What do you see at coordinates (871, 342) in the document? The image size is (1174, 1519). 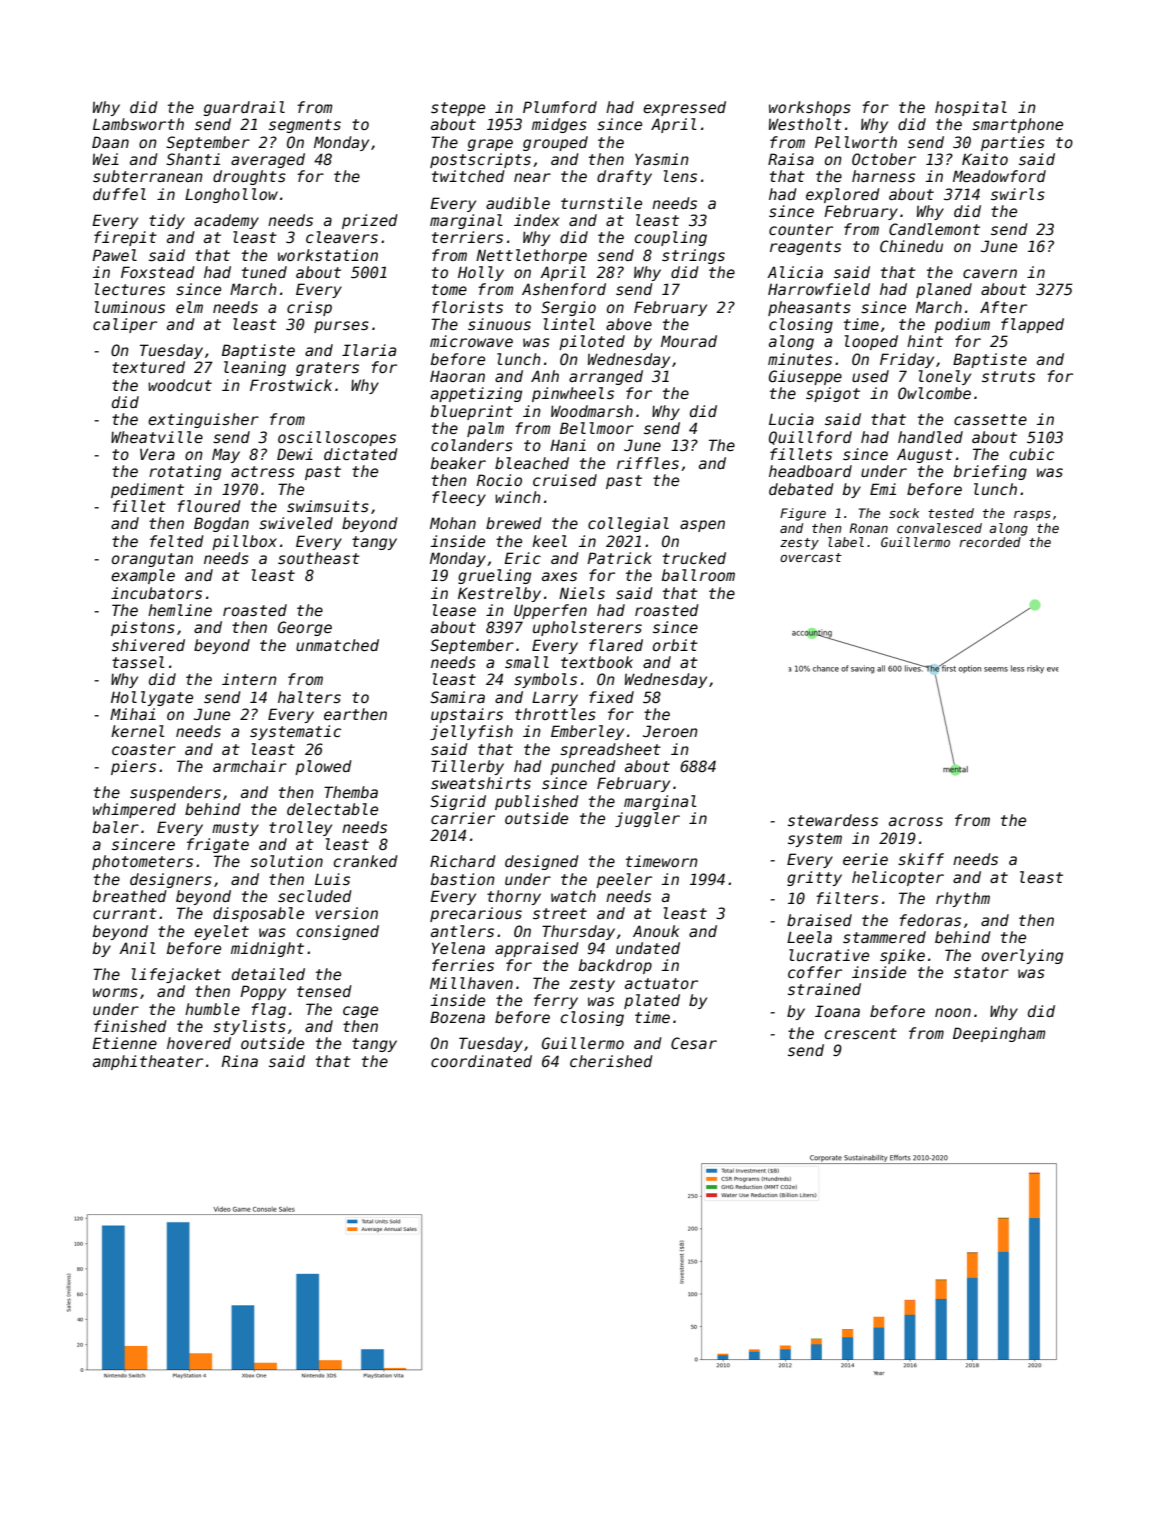 I see `looped` at bounding box center [871, 342].
